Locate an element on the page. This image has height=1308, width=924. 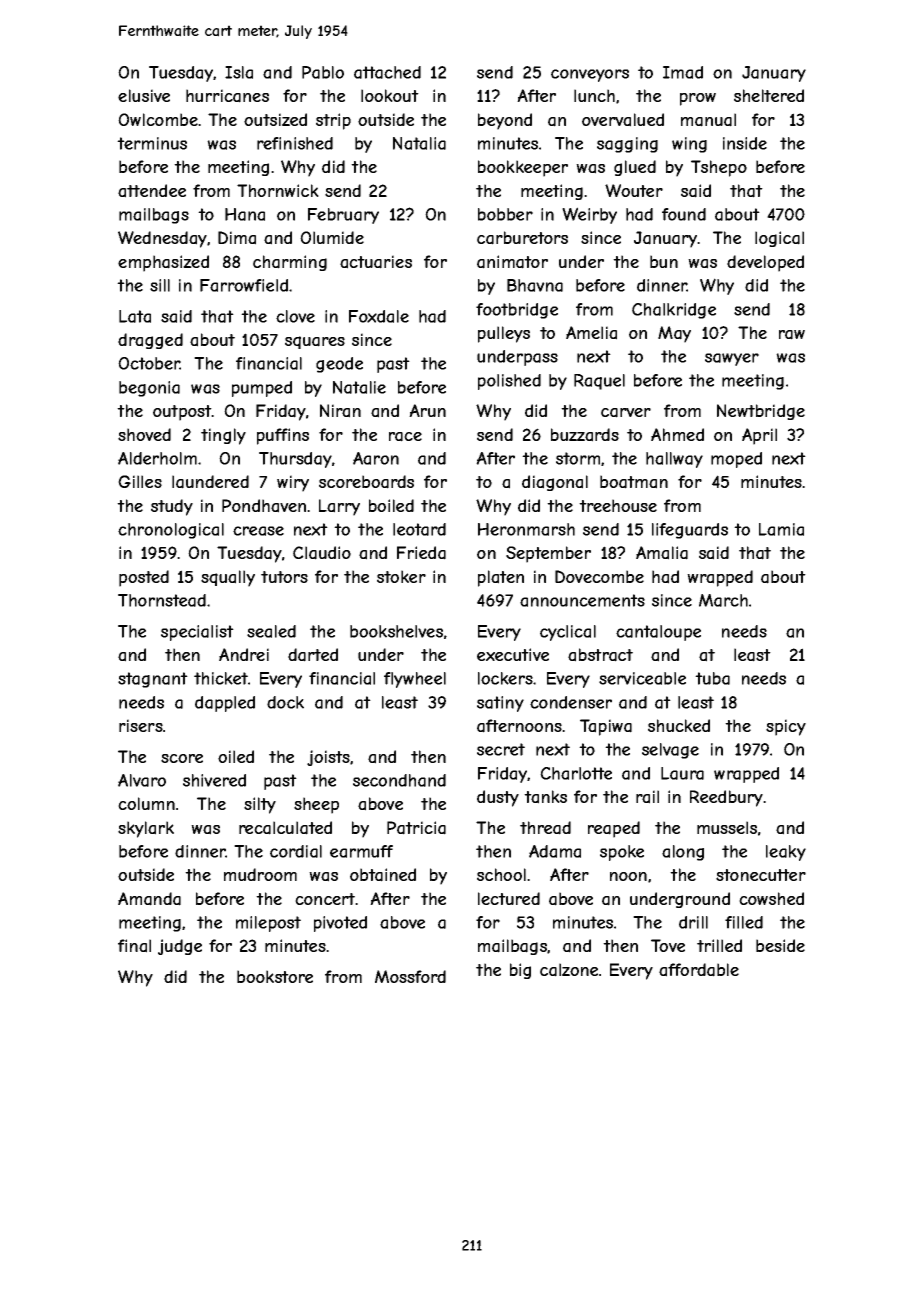
attached is located at coordinates (387, 72).
